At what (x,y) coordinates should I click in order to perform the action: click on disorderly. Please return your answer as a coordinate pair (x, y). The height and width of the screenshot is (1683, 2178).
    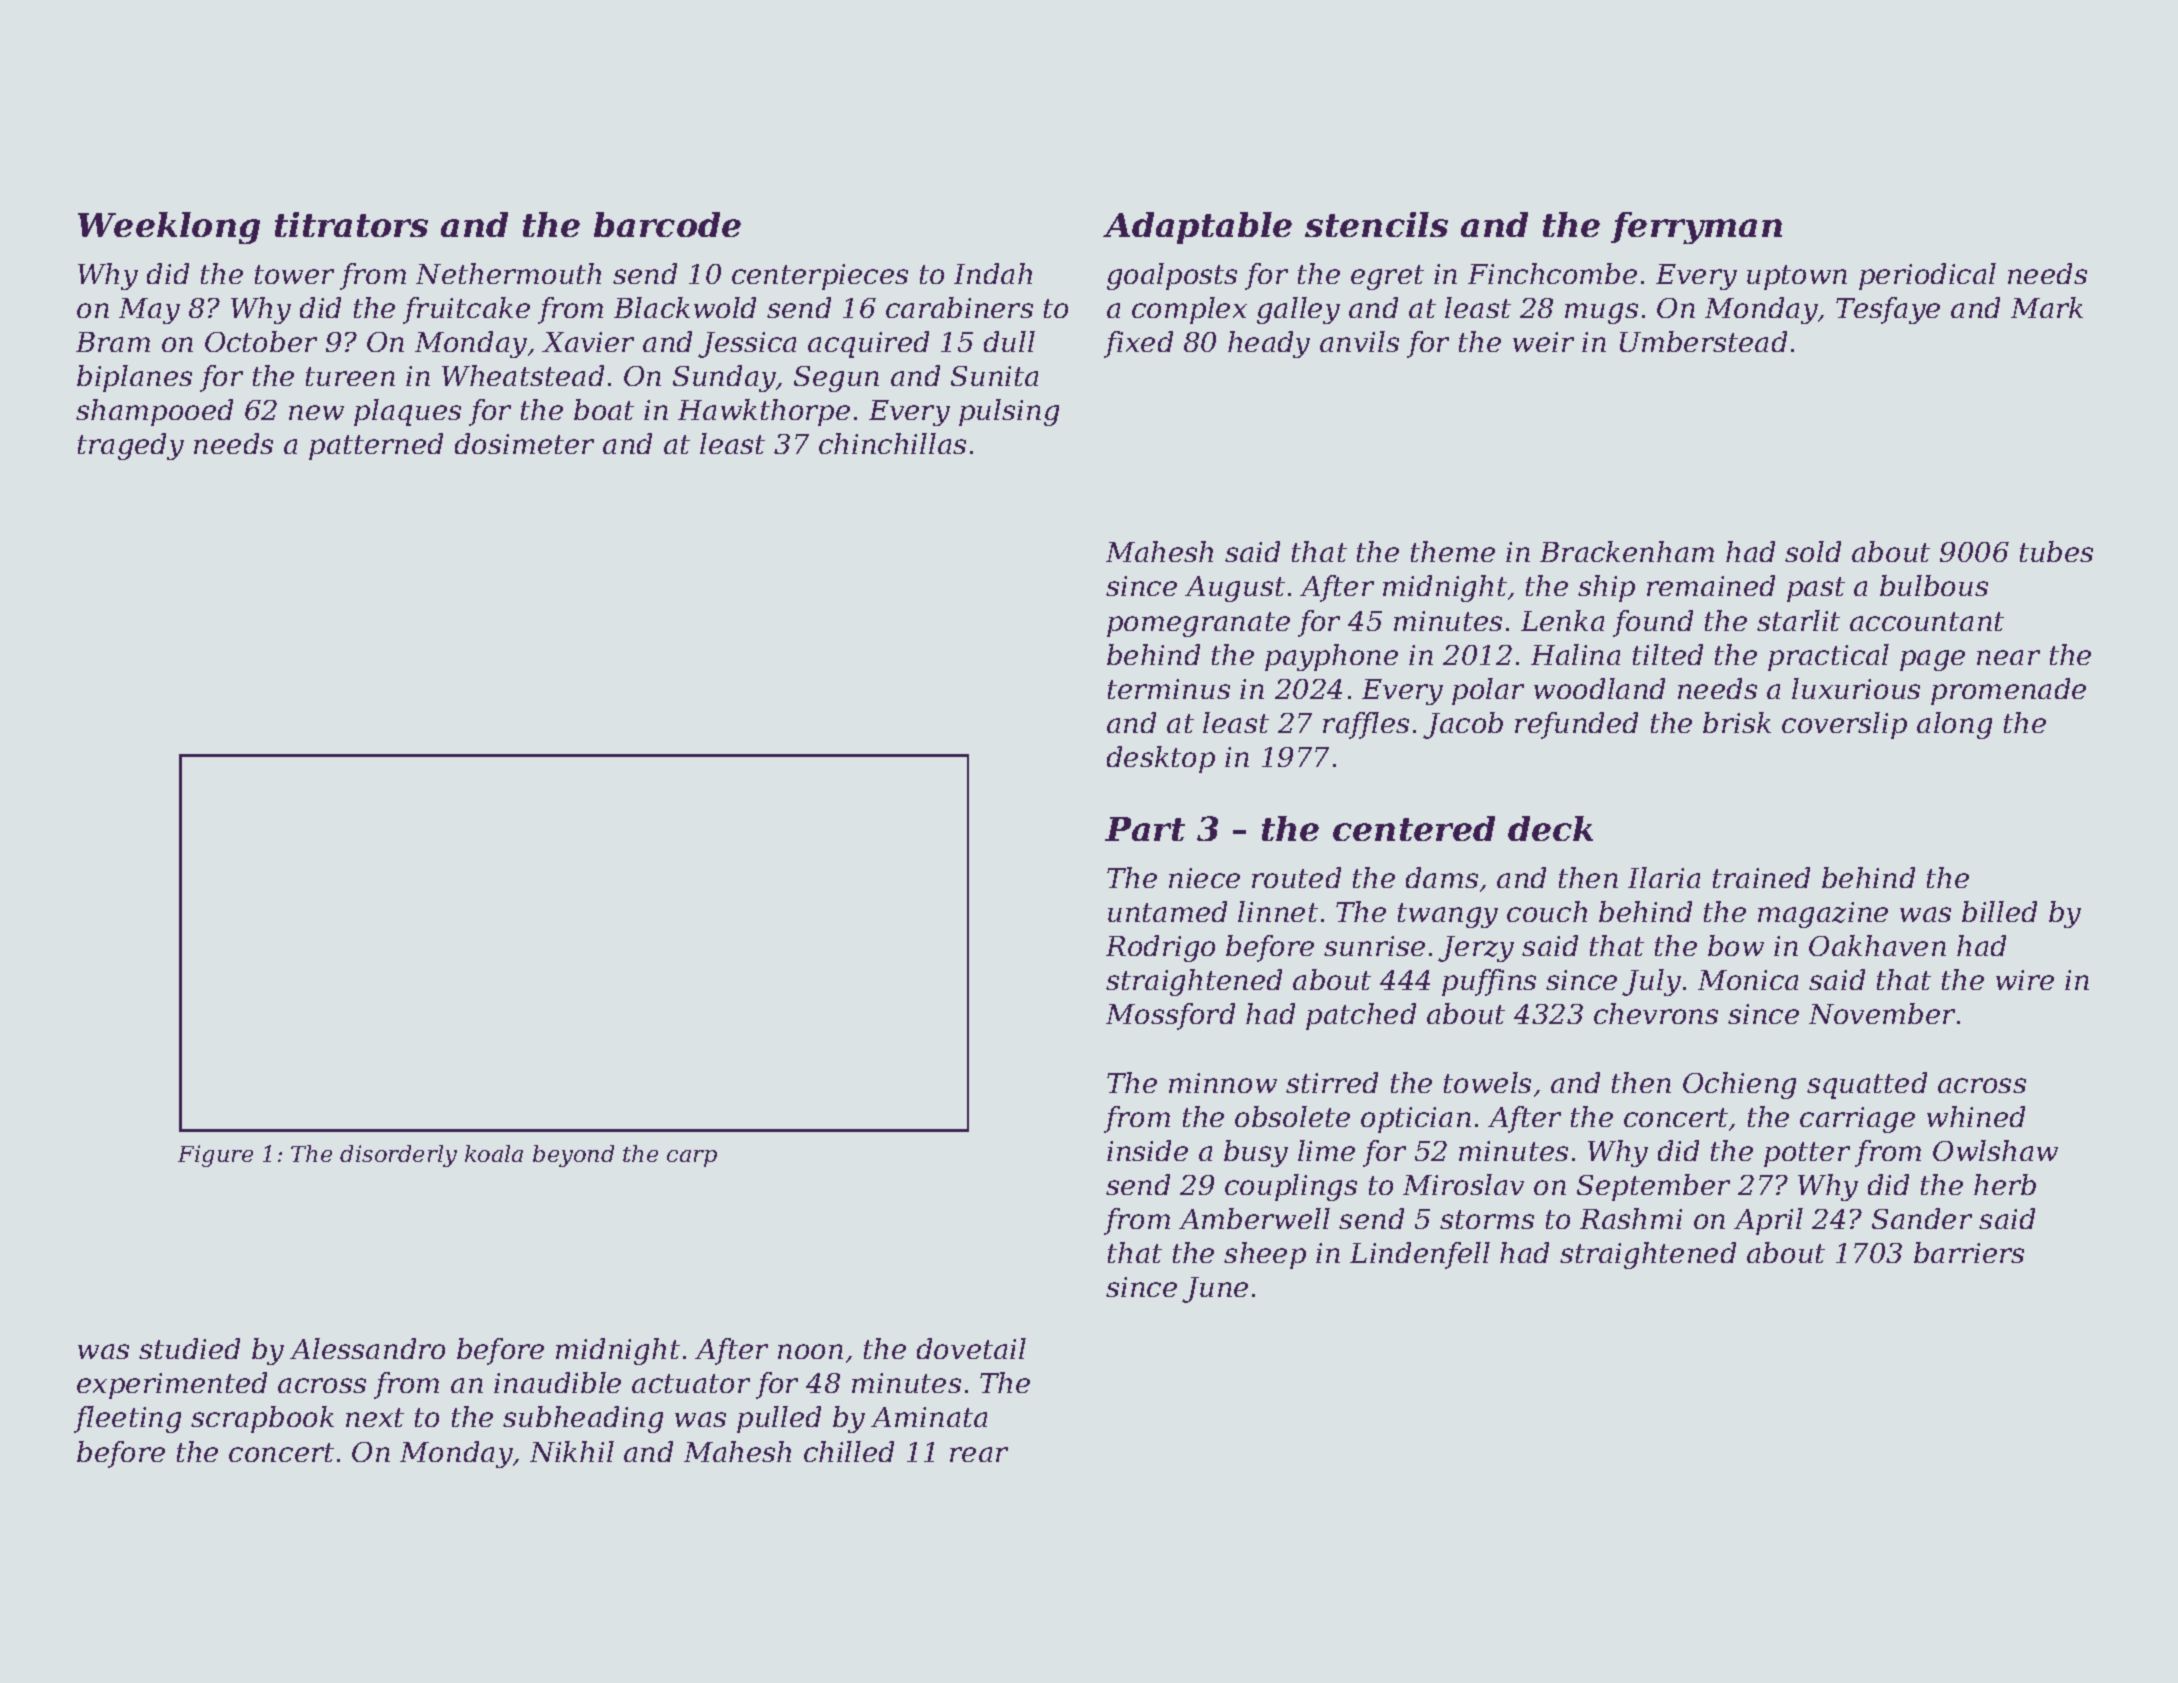
    Looking at the image, I should click on (398, 1156).
